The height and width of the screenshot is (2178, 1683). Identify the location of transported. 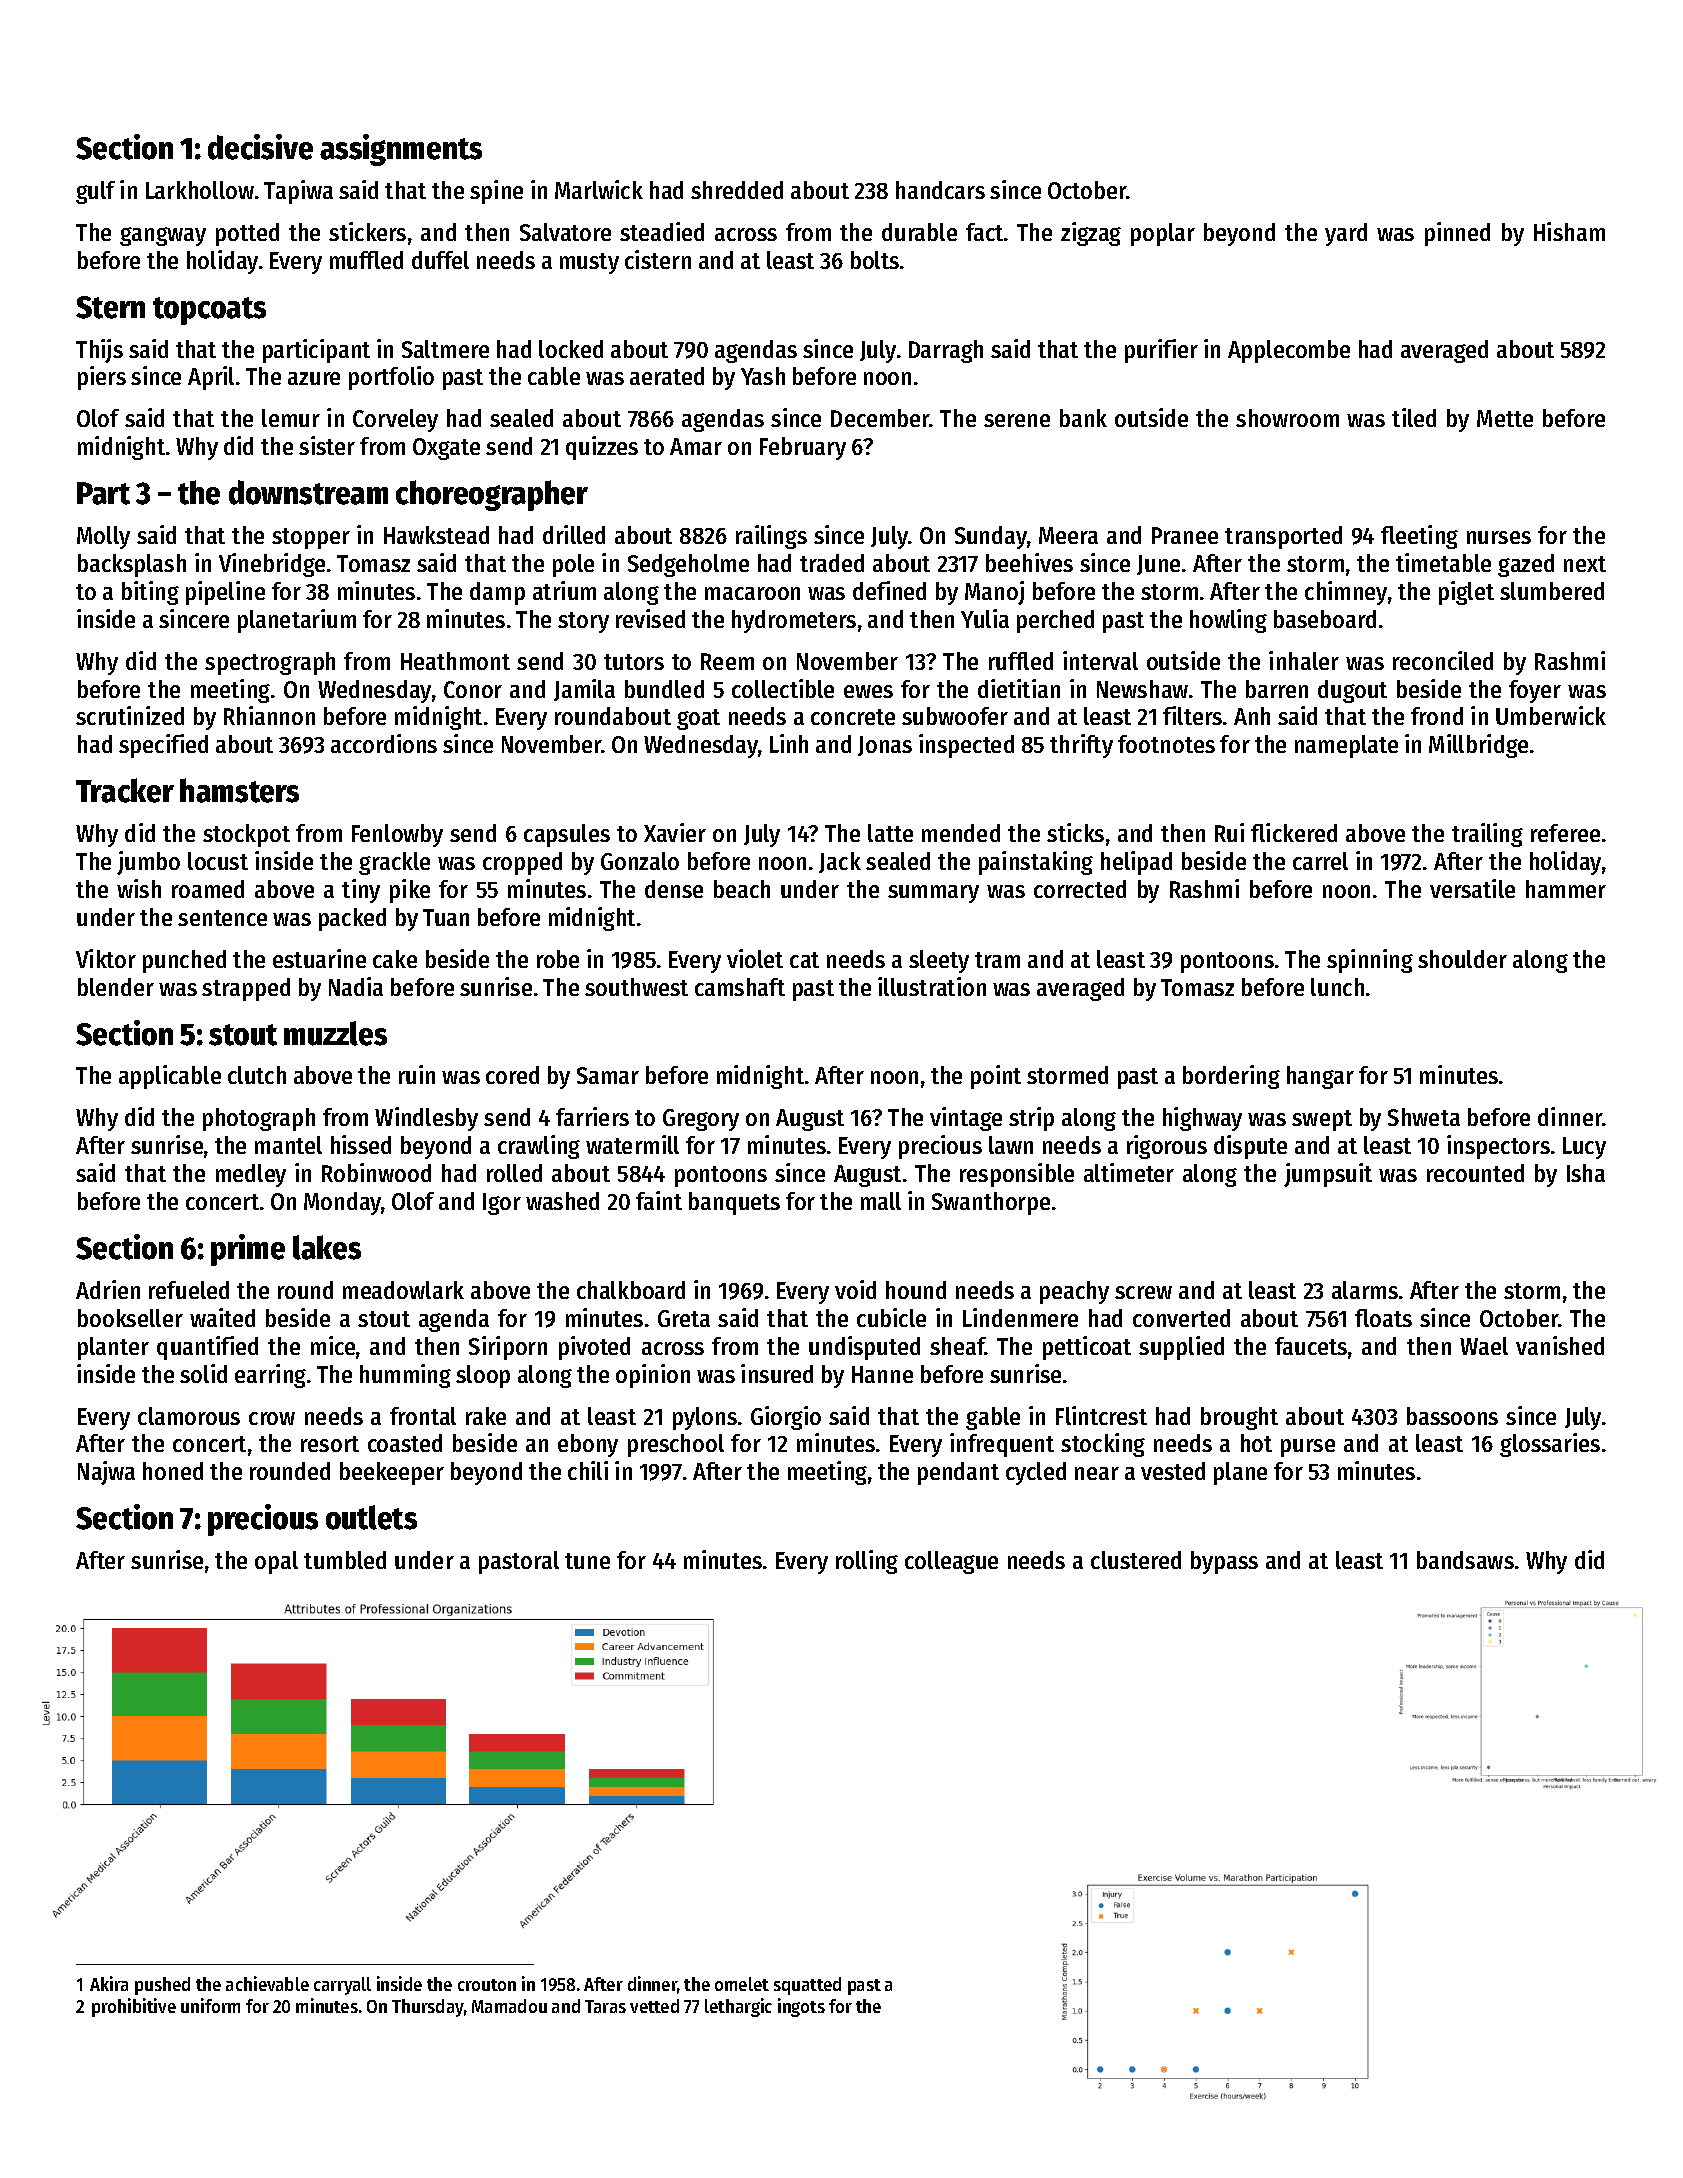
(1283, 537).
